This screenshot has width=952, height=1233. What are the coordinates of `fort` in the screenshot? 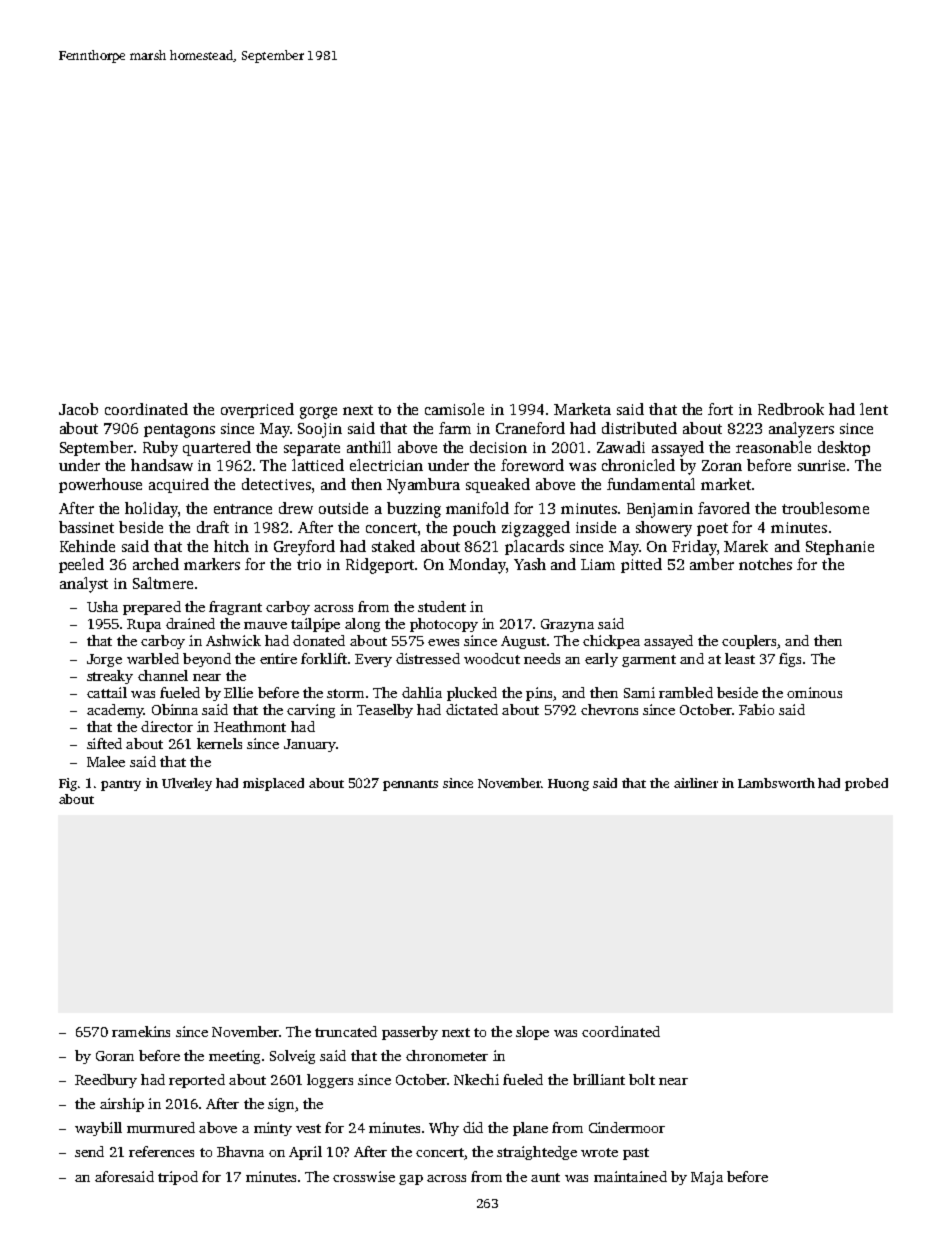 It's located at (720, 409).
